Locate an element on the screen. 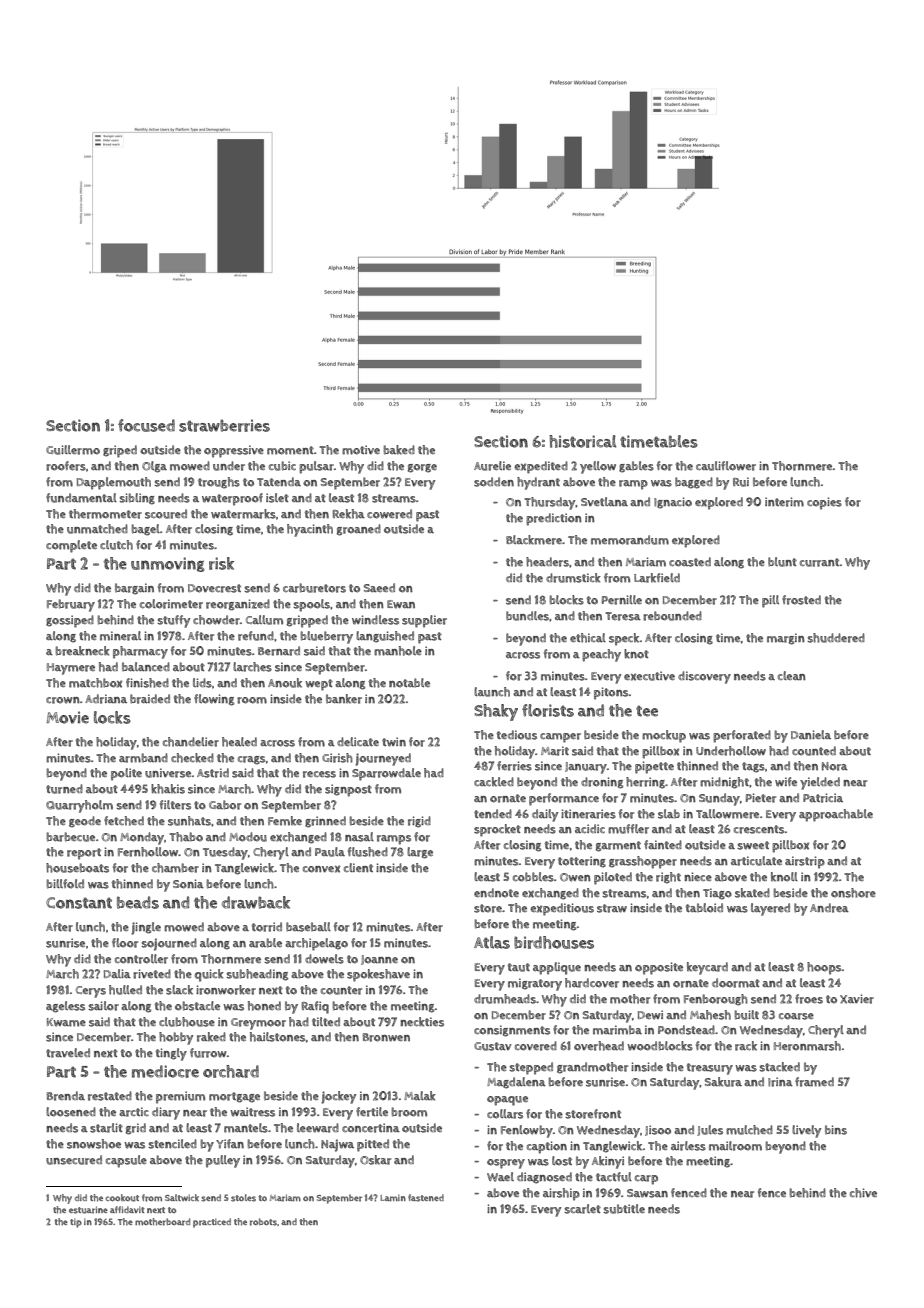  pitons is located at coordinates (611, 693).
